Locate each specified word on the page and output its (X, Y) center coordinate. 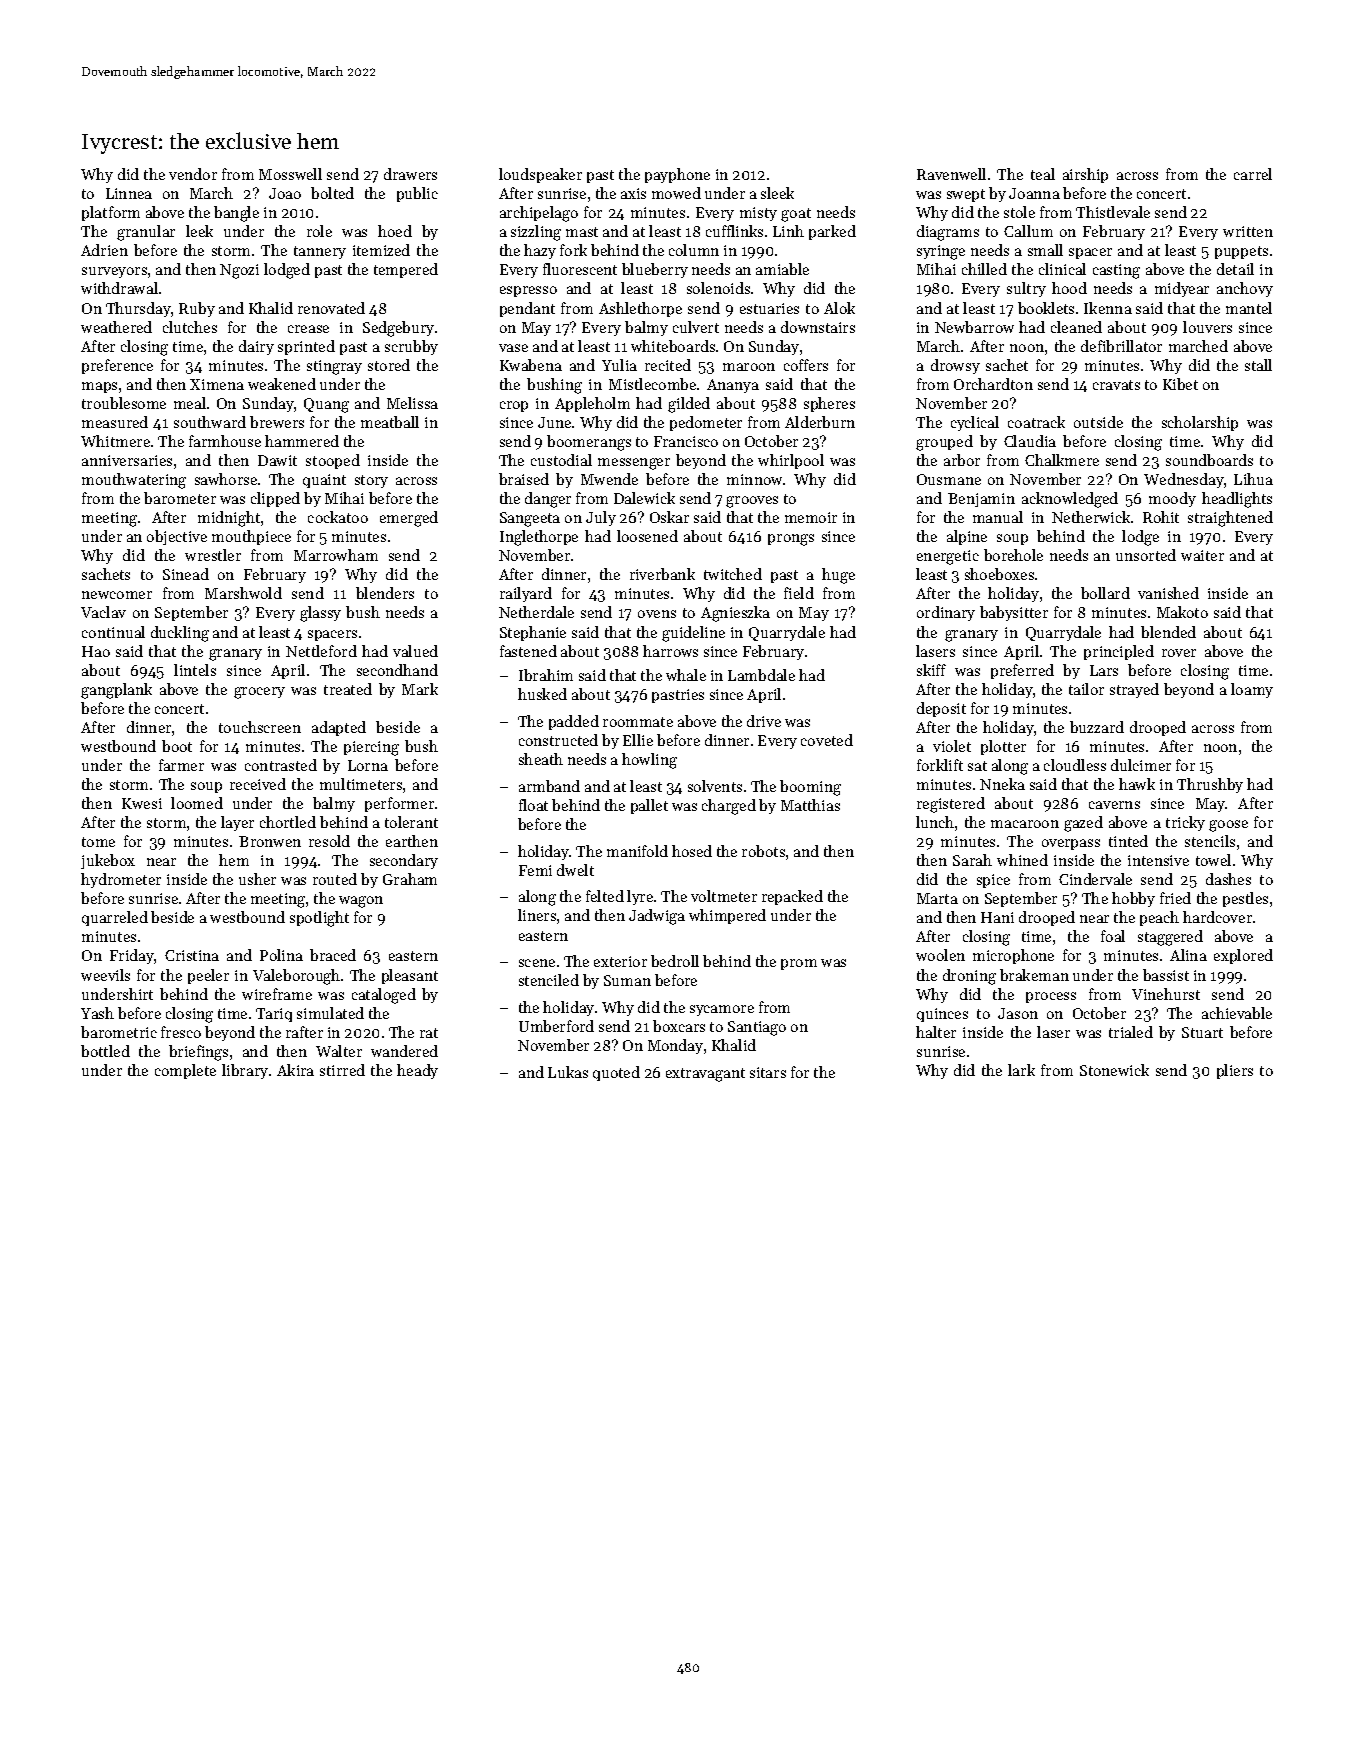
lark (1021, 1070)
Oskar (669, 517)
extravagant (705, 1075)
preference (117, 366)
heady (417, 1071)
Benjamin (981, 500)
